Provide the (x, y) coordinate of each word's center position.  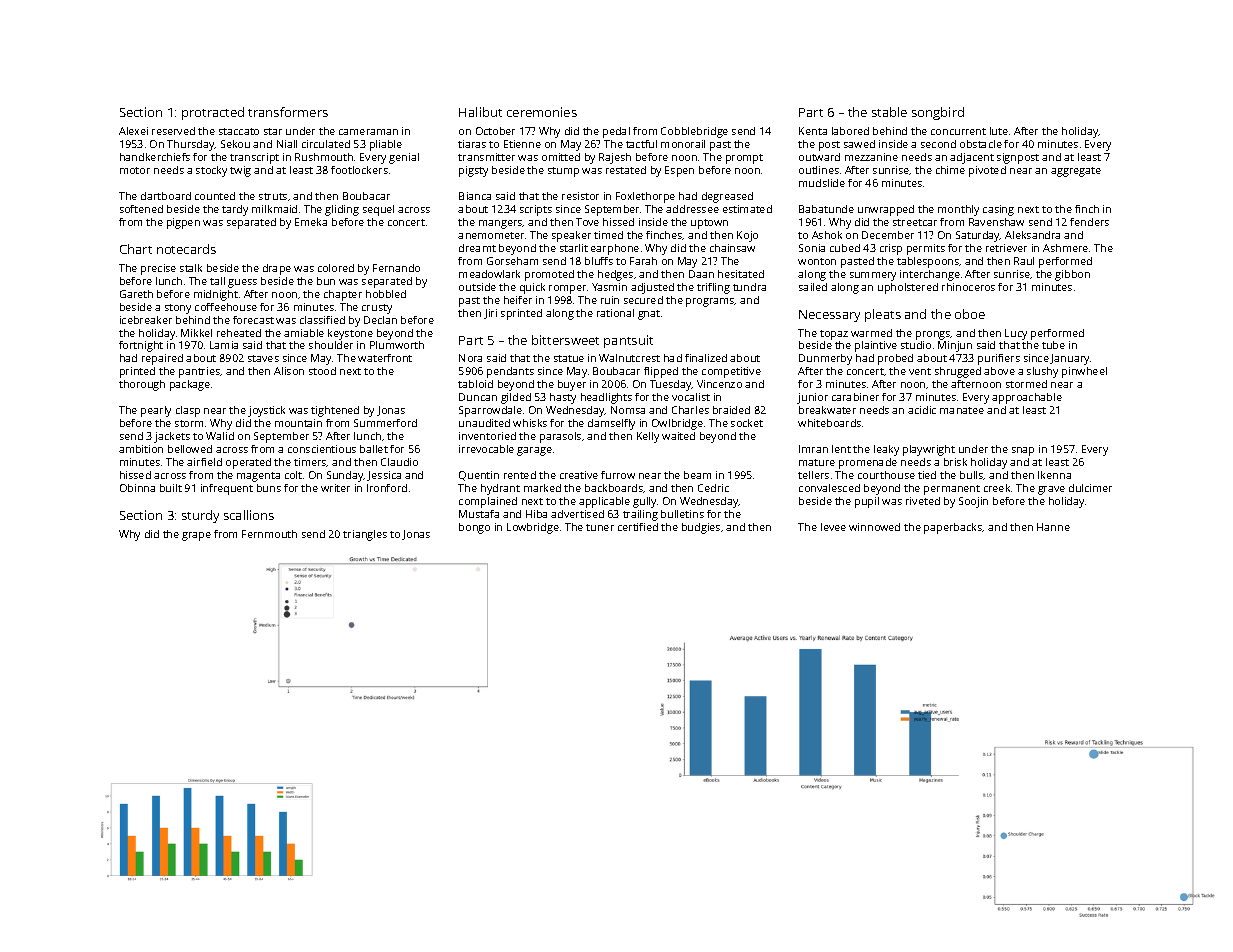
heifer (518, 300)
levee (833, 527)
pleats (883, 315)
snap (1023, 451)
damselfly (611, 424)
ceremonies (542, 112)
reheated (239, 333)
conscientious (322, 449)
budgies (701, 528)
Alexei (133, 131)
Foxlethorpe (645, 197)
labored (850, 131)
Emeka (311, 222)
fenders (1089, 222)
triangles (365, 535)
